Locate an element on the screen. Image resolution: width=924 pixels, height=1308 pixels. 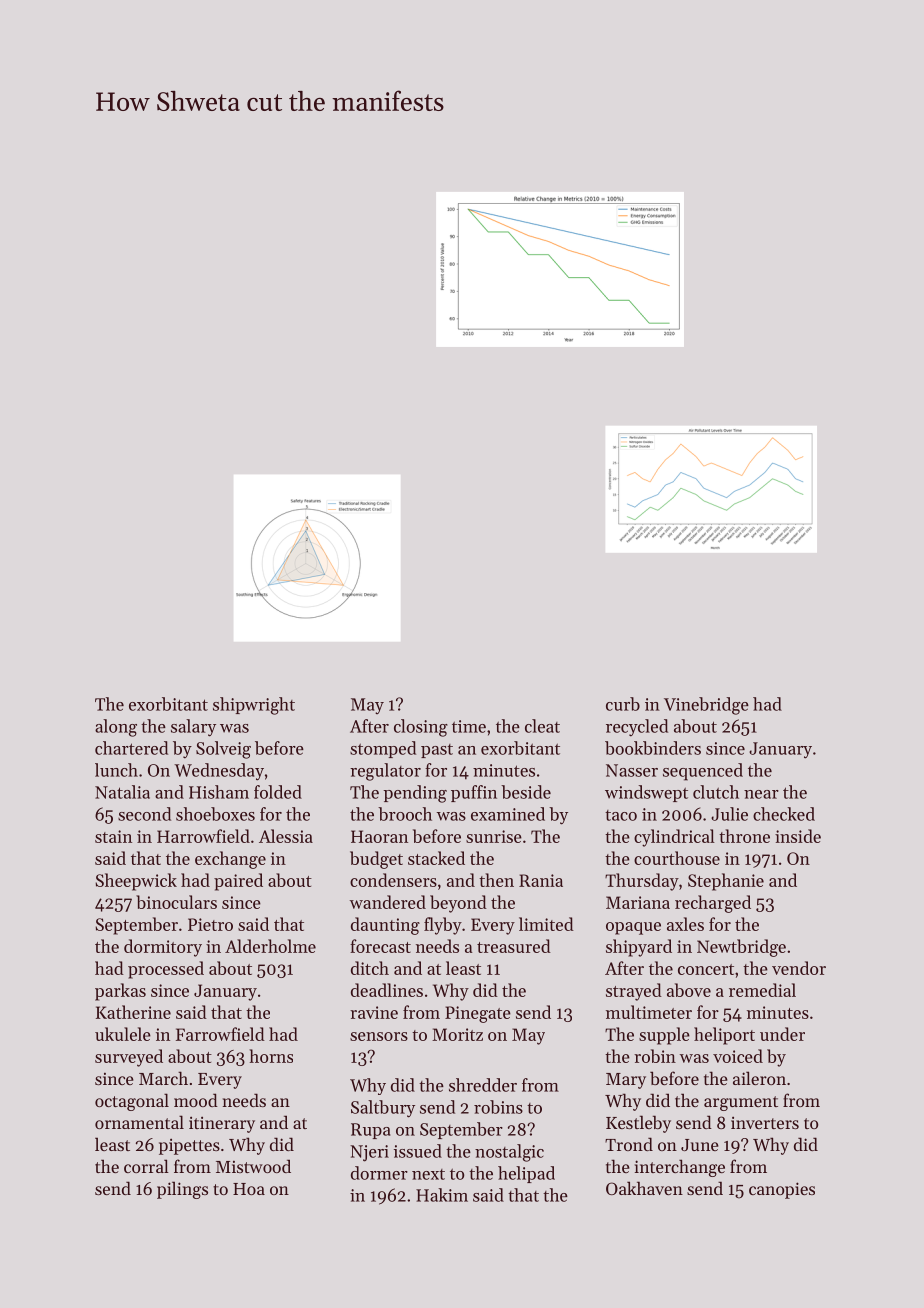
corral is located at coordinates (146, 1166).
